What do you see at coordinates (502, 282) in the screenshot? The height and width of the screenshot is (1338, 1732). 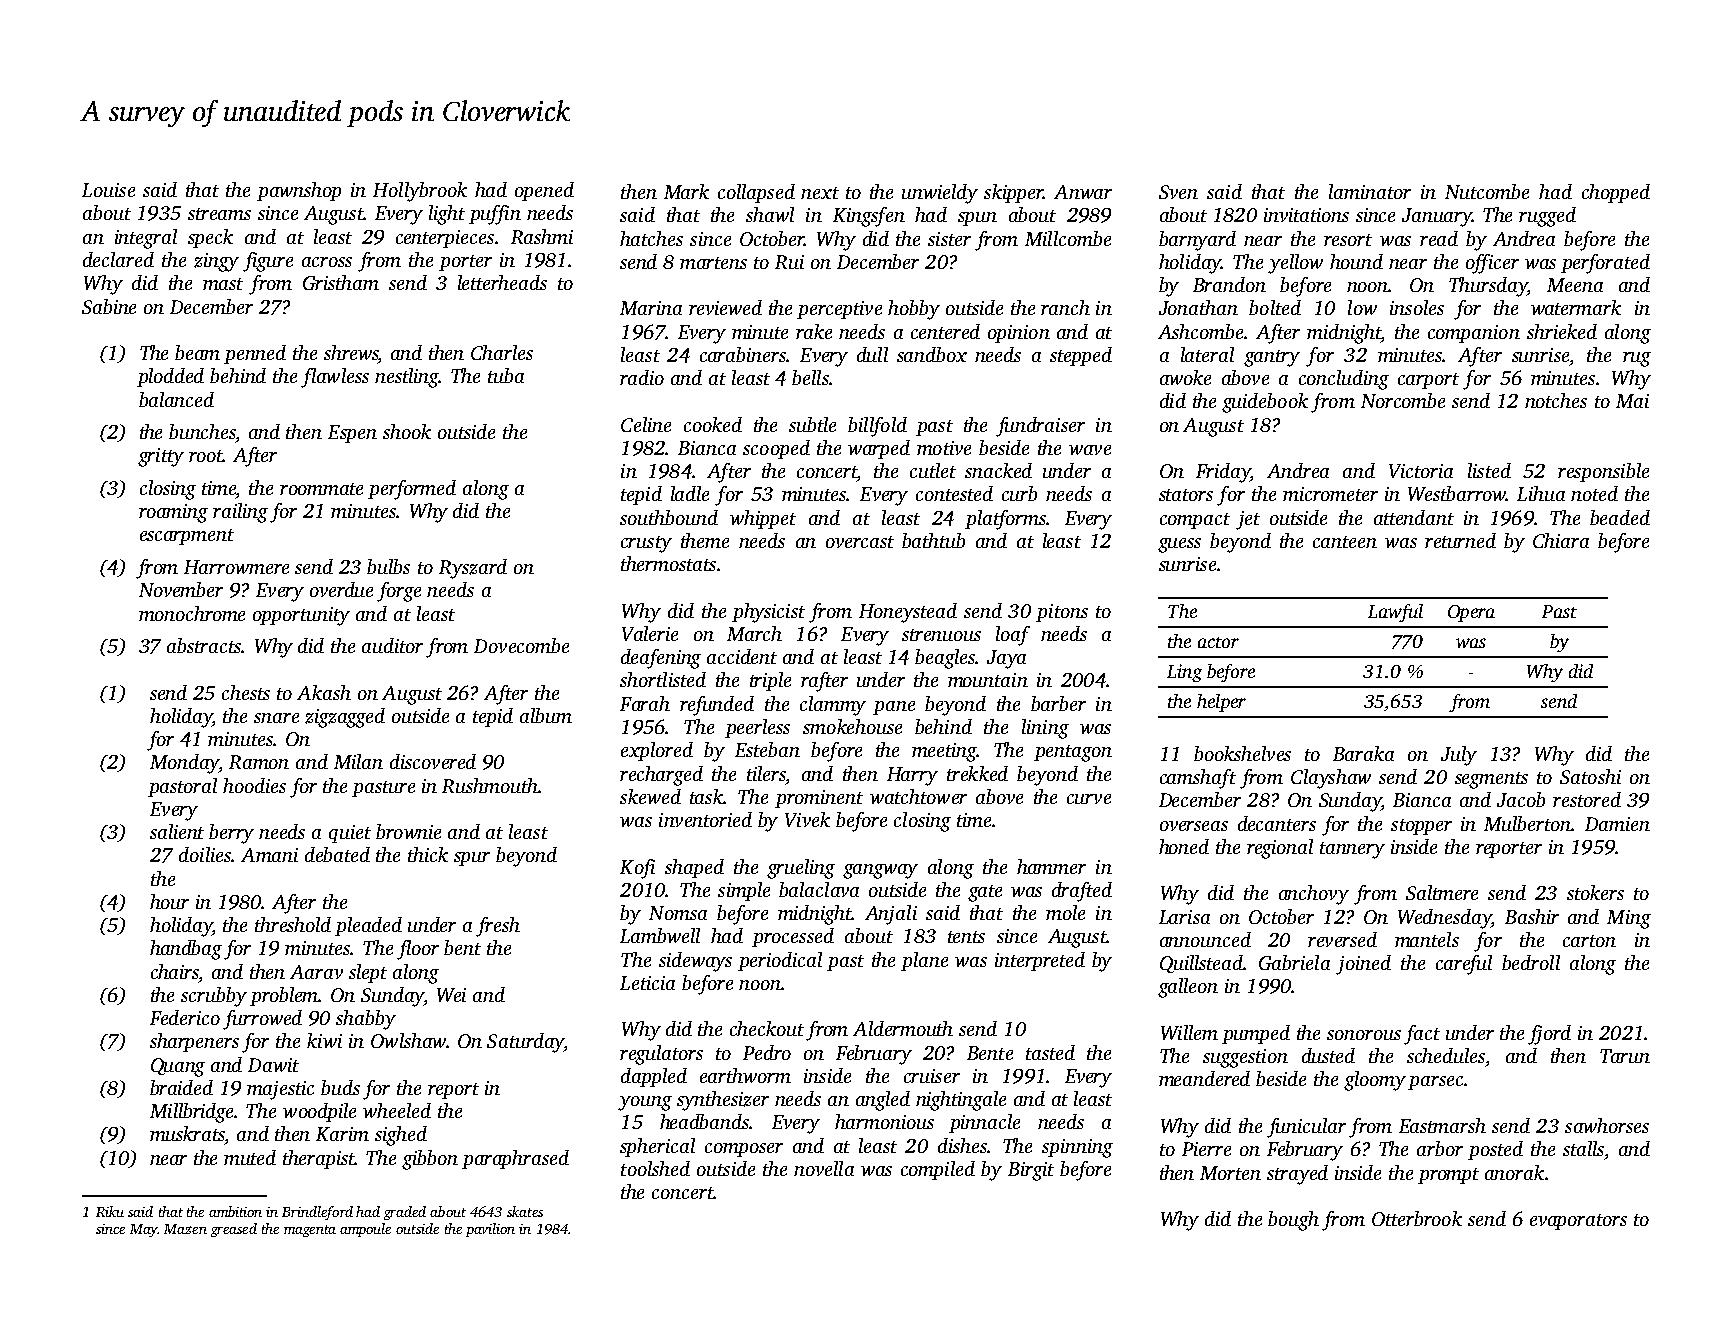 I see `letterheads` at bounding box center [502, 282].
